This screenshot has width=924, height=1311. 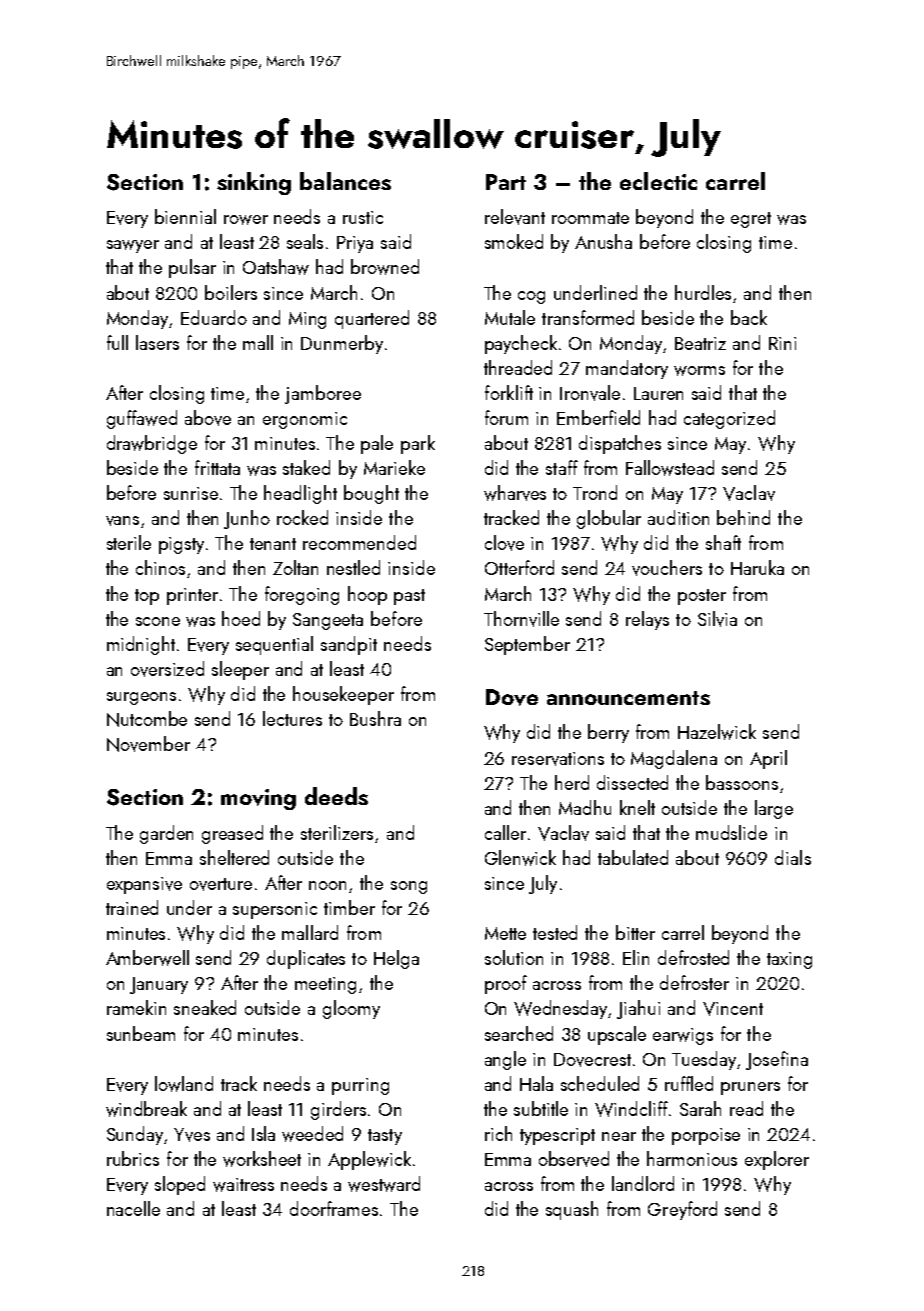 I want to click on lectures, so click(x=292, y=718).
